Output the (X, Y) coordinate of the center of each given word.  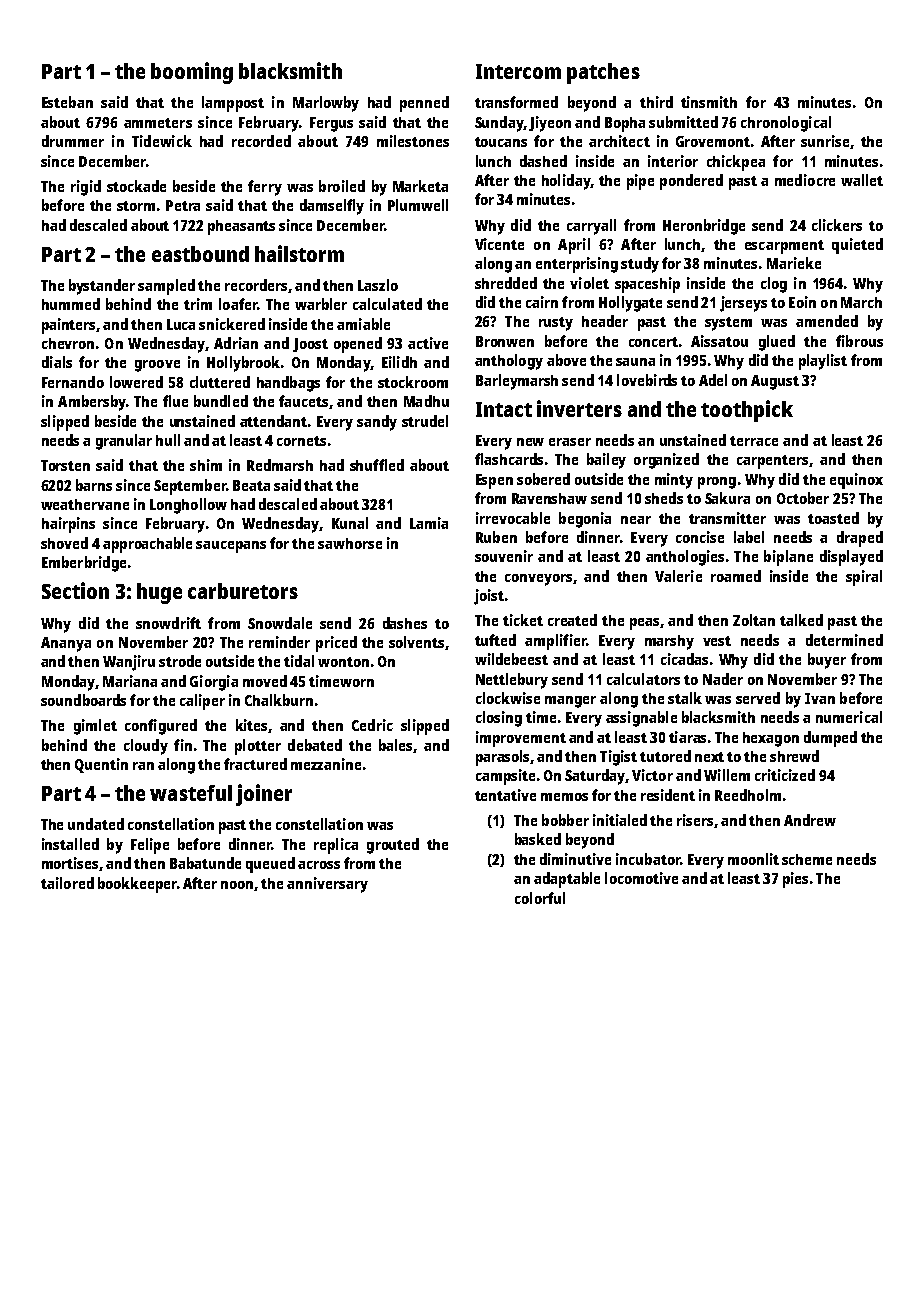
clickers (837, 225)
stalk (685, 698)
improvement (521, 739)
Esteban (67, 102)
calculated (387, 304)
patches (603, 73)
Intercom (518, 71)
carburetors (243, 591)
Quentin (101, 765)
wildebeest (511, 659)
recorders (256, 285)
